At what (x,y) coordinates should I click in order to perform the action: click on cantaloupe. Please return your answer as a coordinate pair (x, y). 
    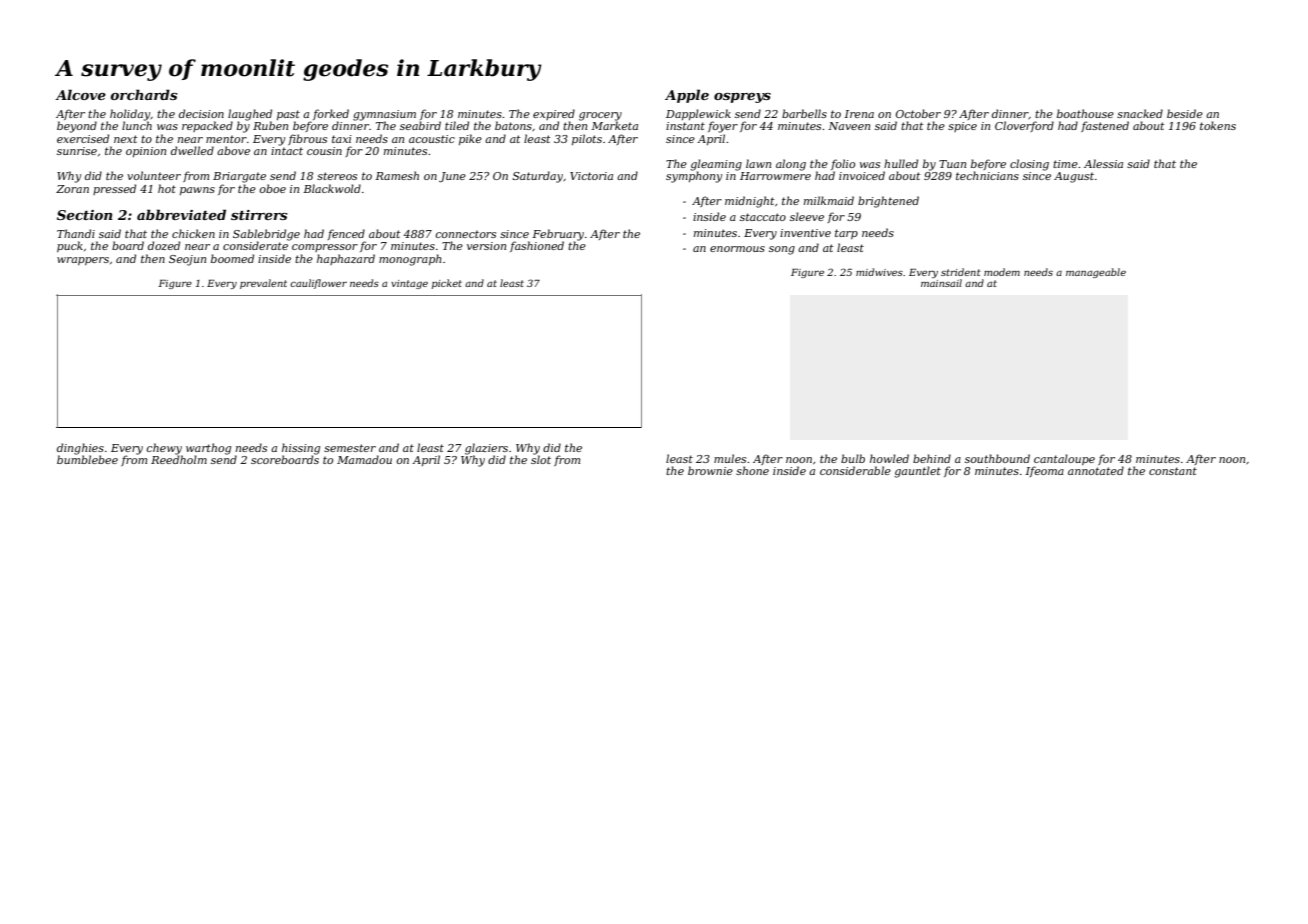
    Looking at the image, I should click on (1064, 459).
